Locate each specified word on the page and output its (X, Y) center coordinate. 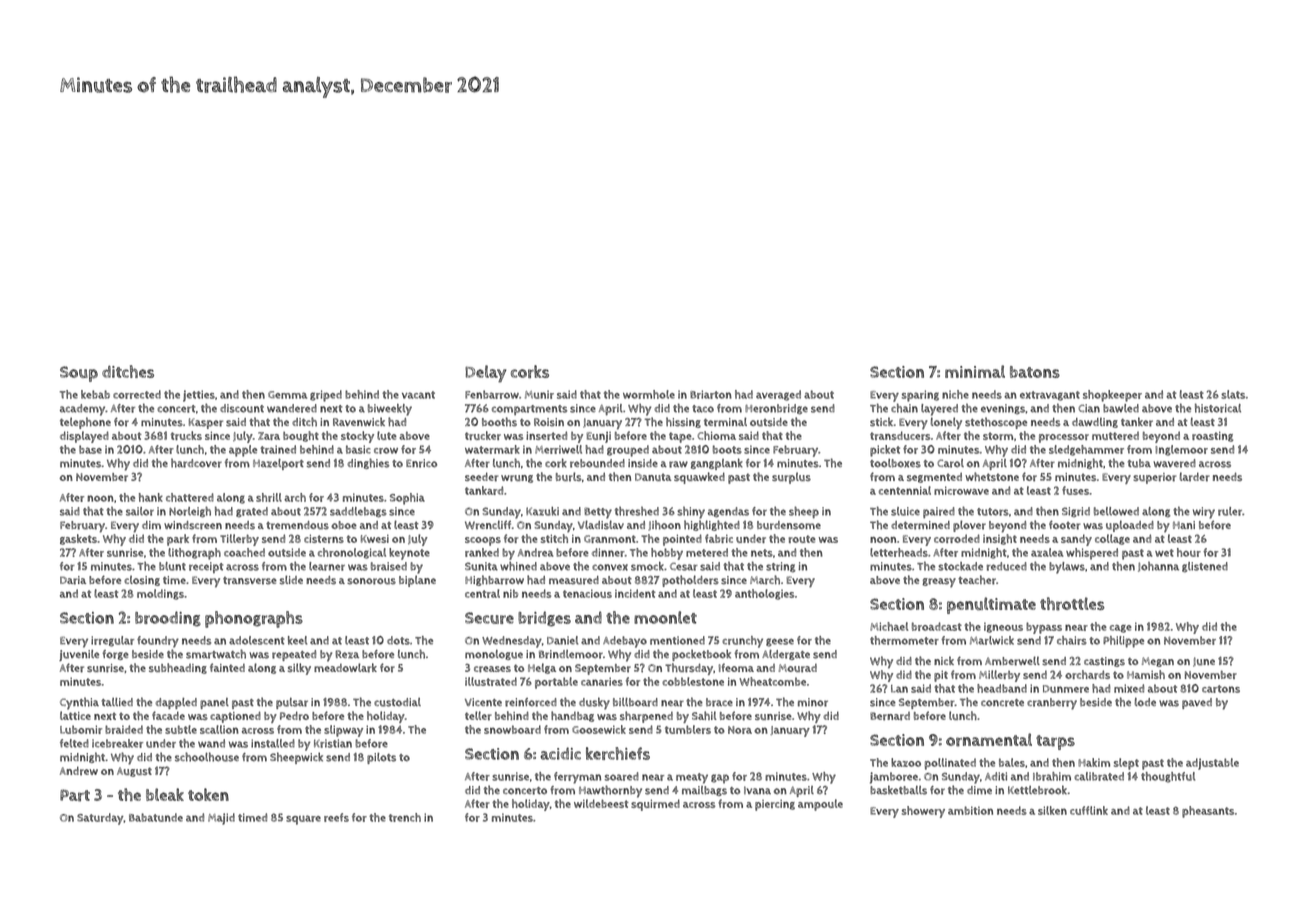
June (1204, 662)
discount (242, 408)
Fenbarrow (492, 394)
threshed (637, 511)
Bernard (890, 716)
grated (252, 512)
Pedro (294, 716)
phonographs (254, 619)
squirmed (655, 805)
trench (405, 817)
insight (1000, 539)
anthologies (765, 594)
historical (1218, 408)
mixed (1129, 688)
